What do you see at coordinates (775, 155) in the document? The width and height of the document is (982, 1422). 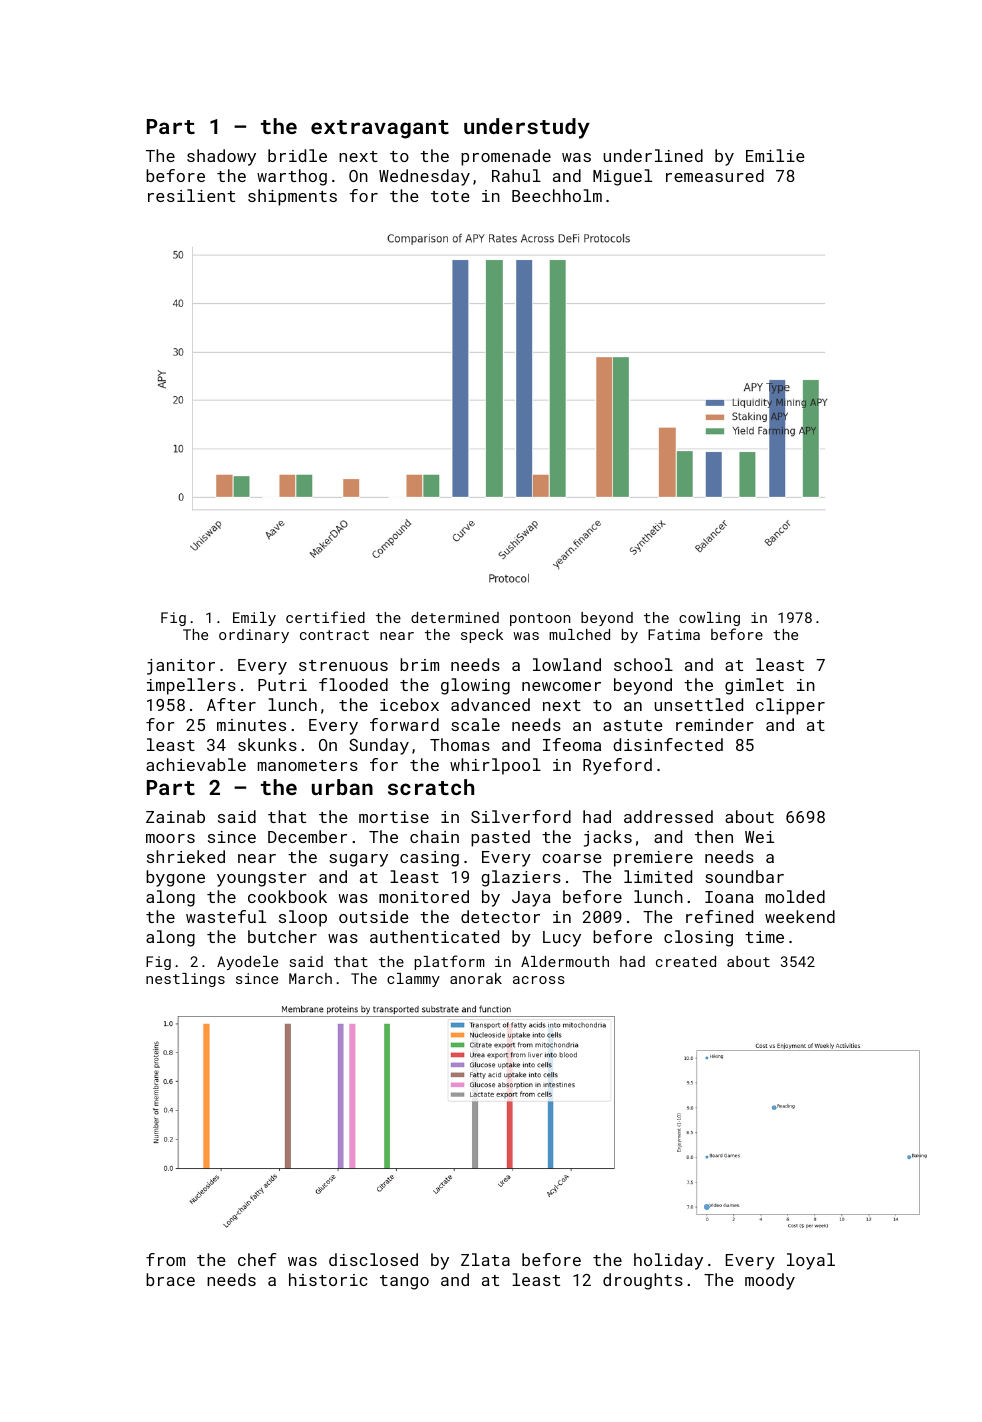 I see `Emilie` at bounding box center [775, 155].
